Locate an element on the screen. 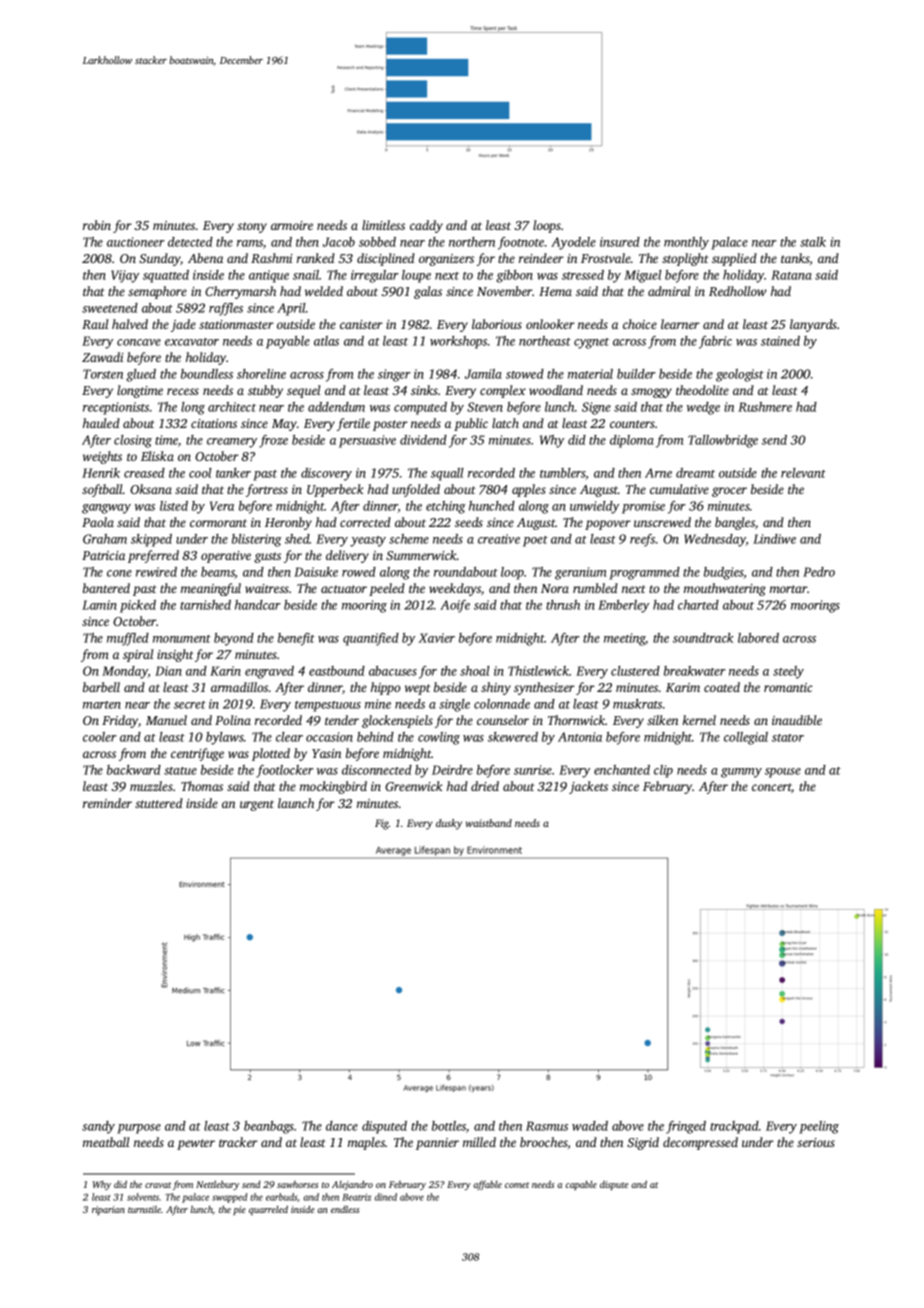  robin is located at coordinates (97, 225).
